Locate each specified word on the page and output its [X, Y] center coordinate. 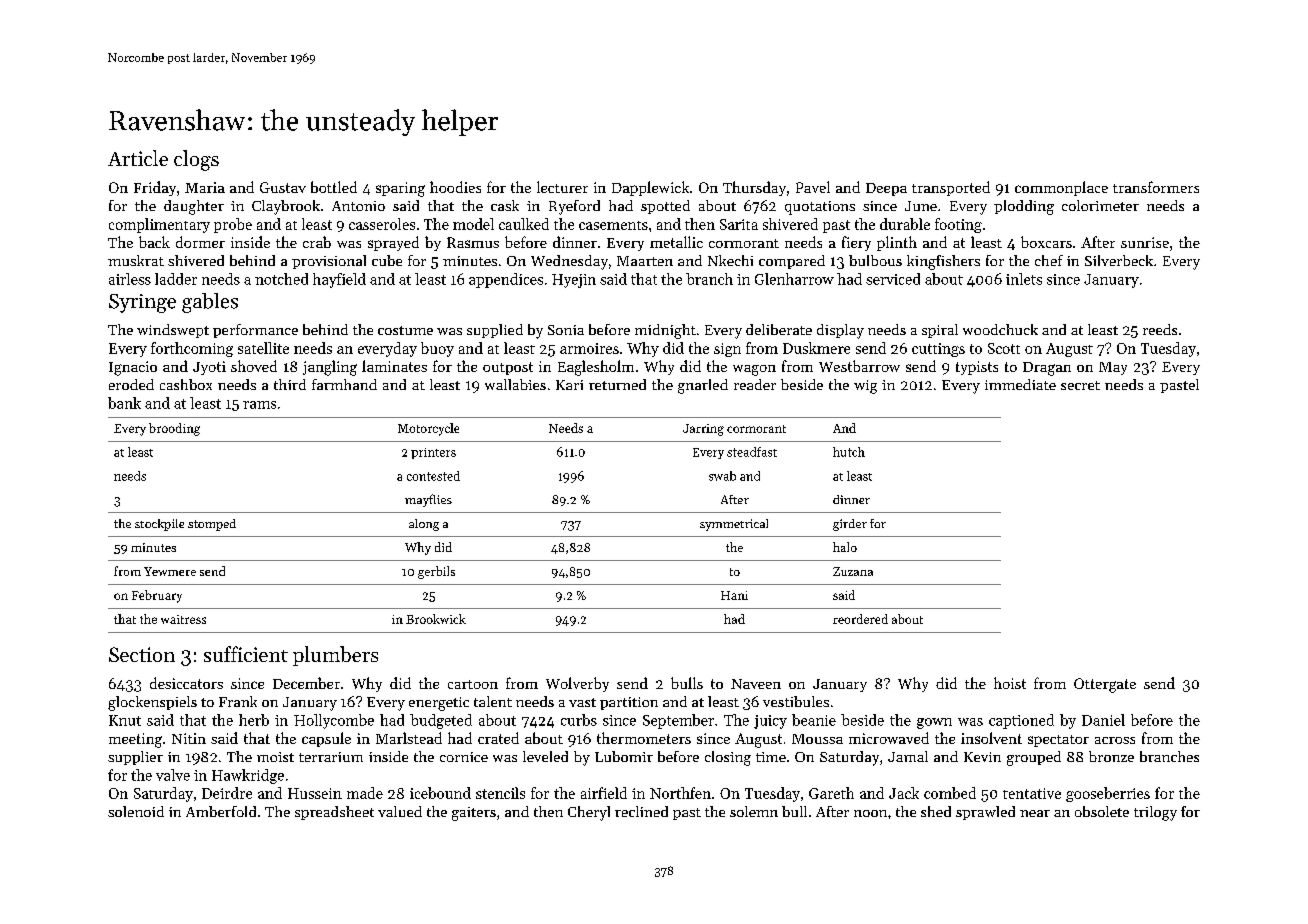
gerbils [436, 572]
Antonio [358, 206]
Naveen [756, 684]
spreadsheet [334, 813]
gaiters [474, 814]
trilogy [1155, 813]
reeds [1160, 329]
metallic [676, 242]
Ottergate [1105, 685]
